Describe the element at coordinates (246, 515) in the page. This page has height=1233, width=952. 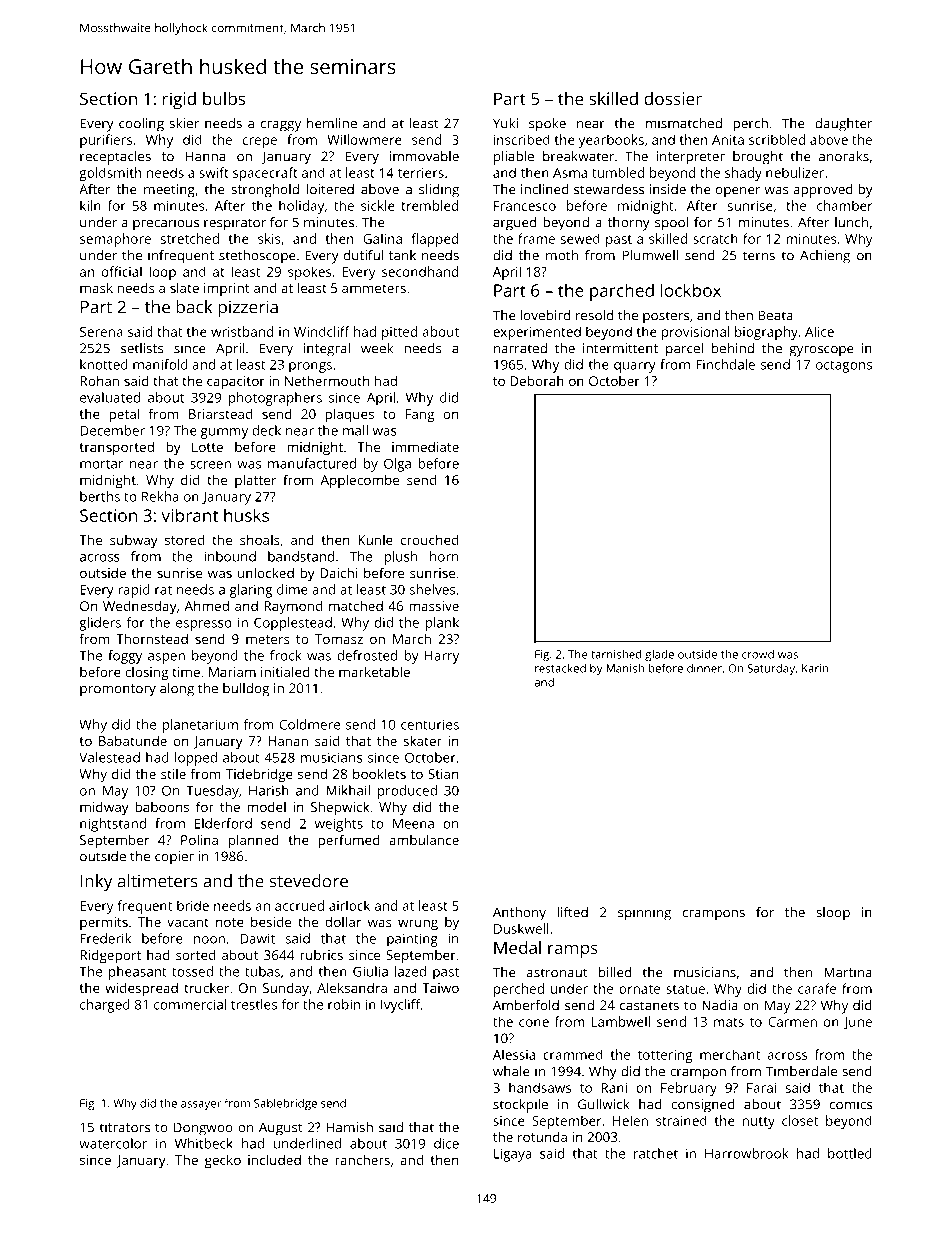
I see `husks` at that location.
